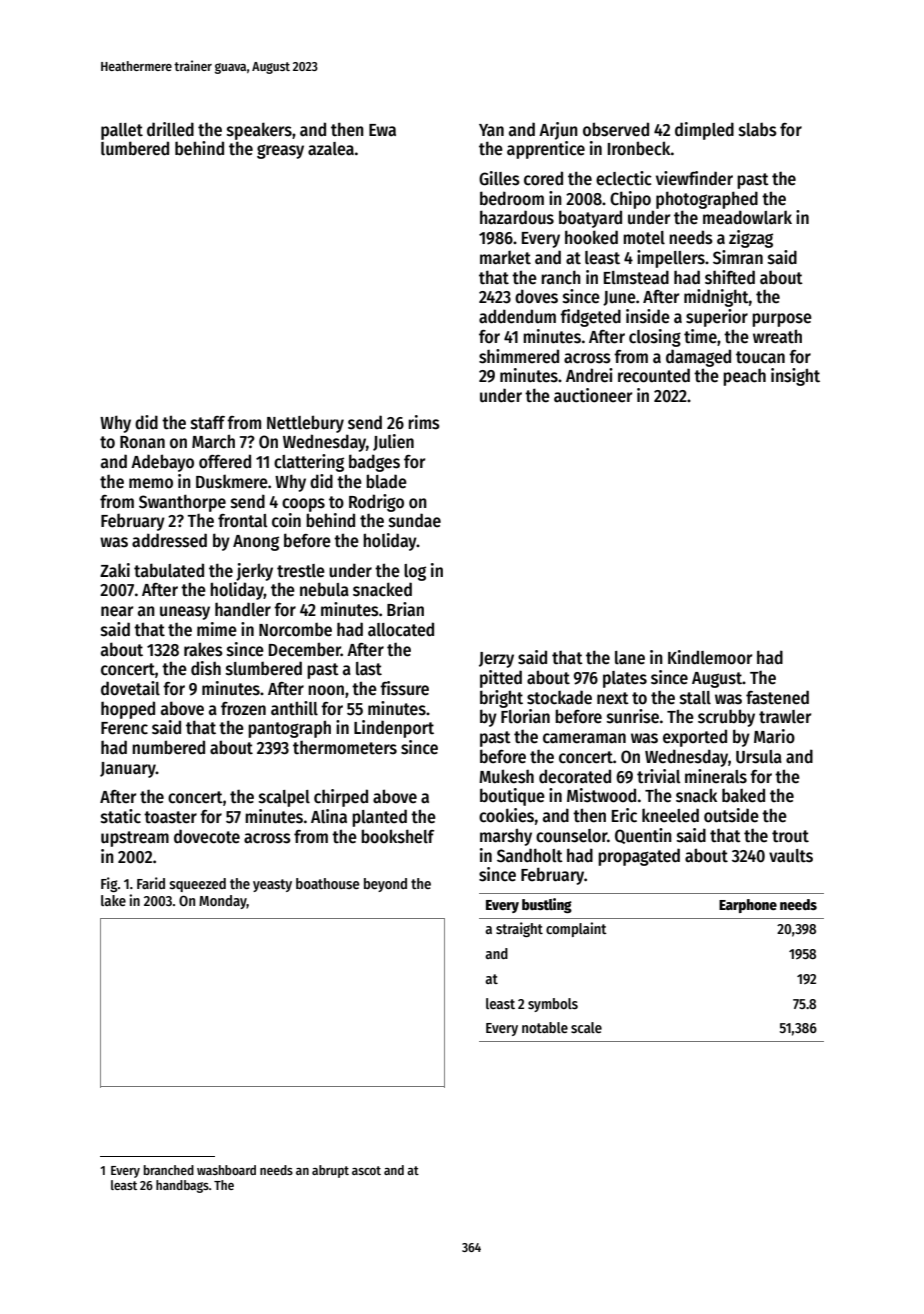 The height and width of the page is (1314, 924). I want to click on January, so click(128, 770).
